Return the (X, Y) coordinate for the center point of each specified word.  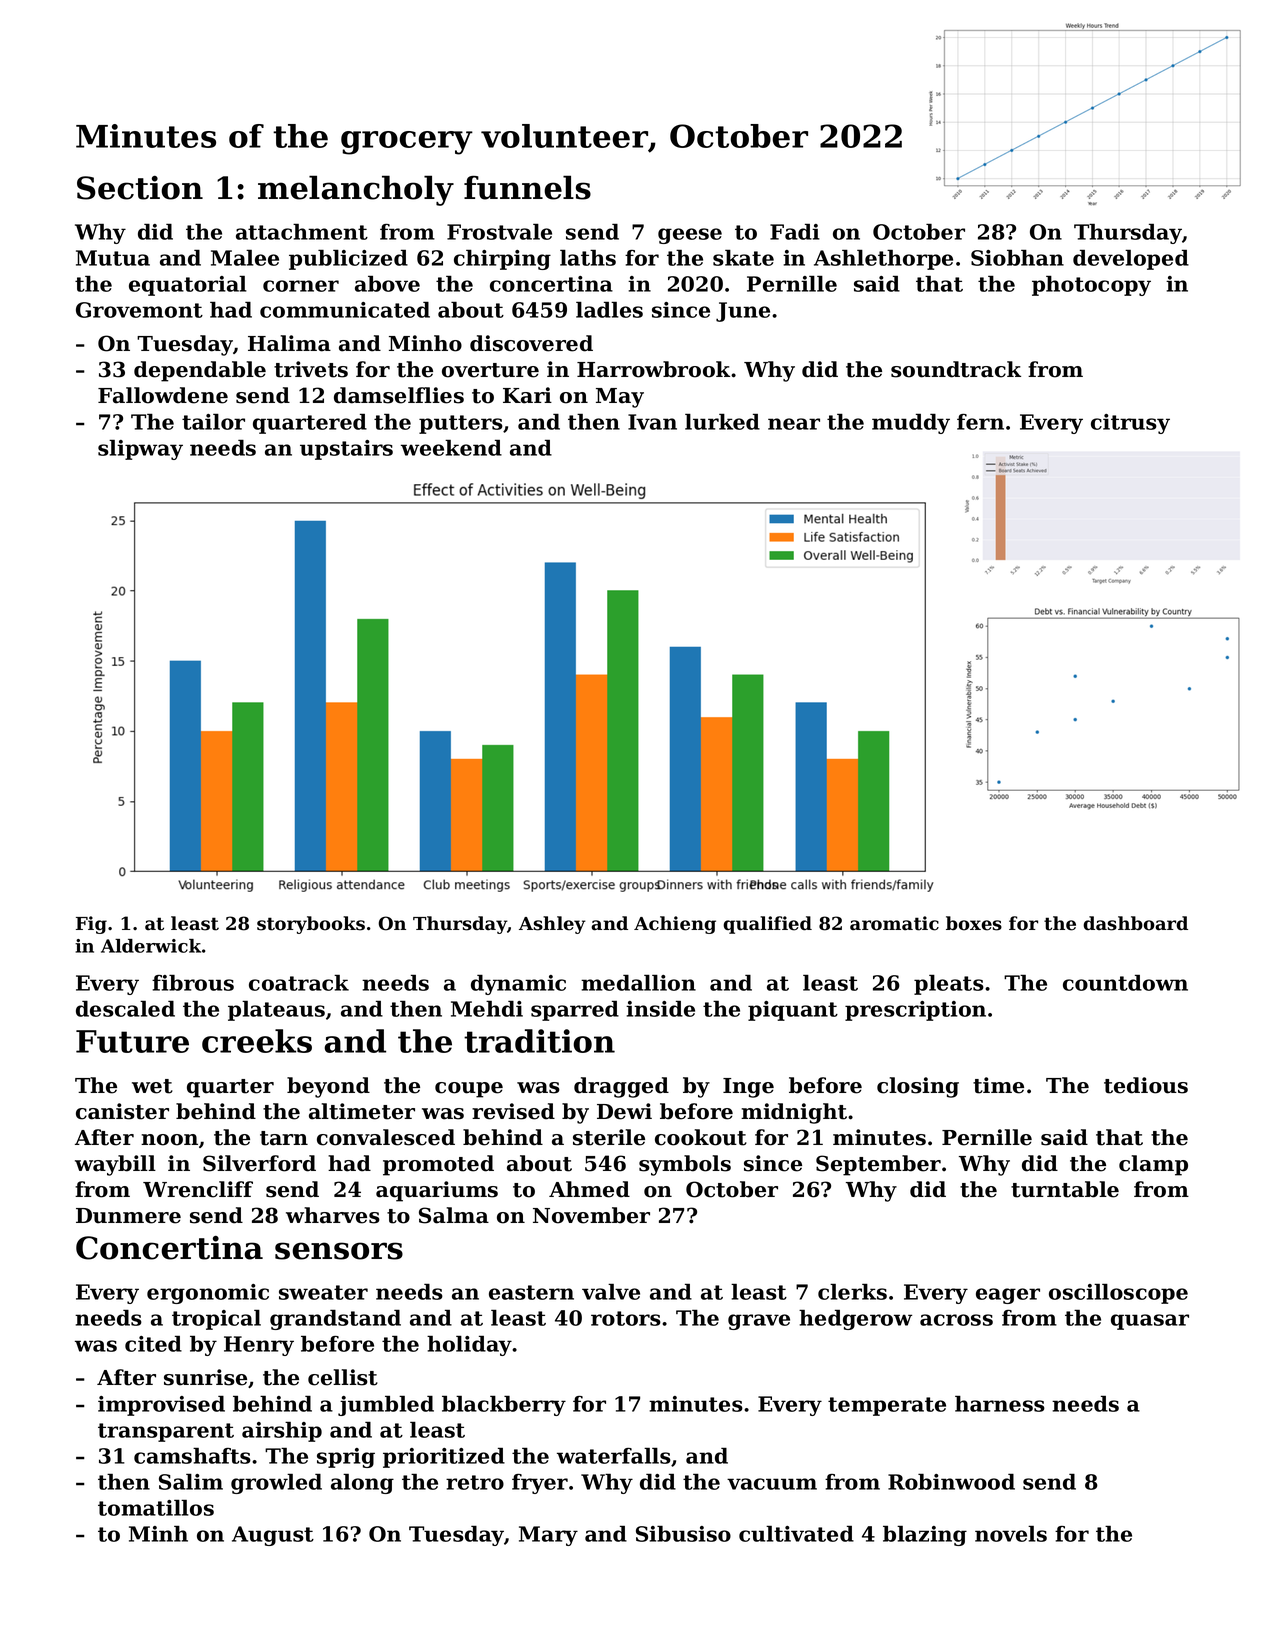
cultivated (796, 1534)
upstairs (346, 450)
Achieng (675, 925)
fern (980, 422)
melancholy (356, 190)
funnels (527, 187)
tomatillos (156, 1508)
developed (1131, 260)
